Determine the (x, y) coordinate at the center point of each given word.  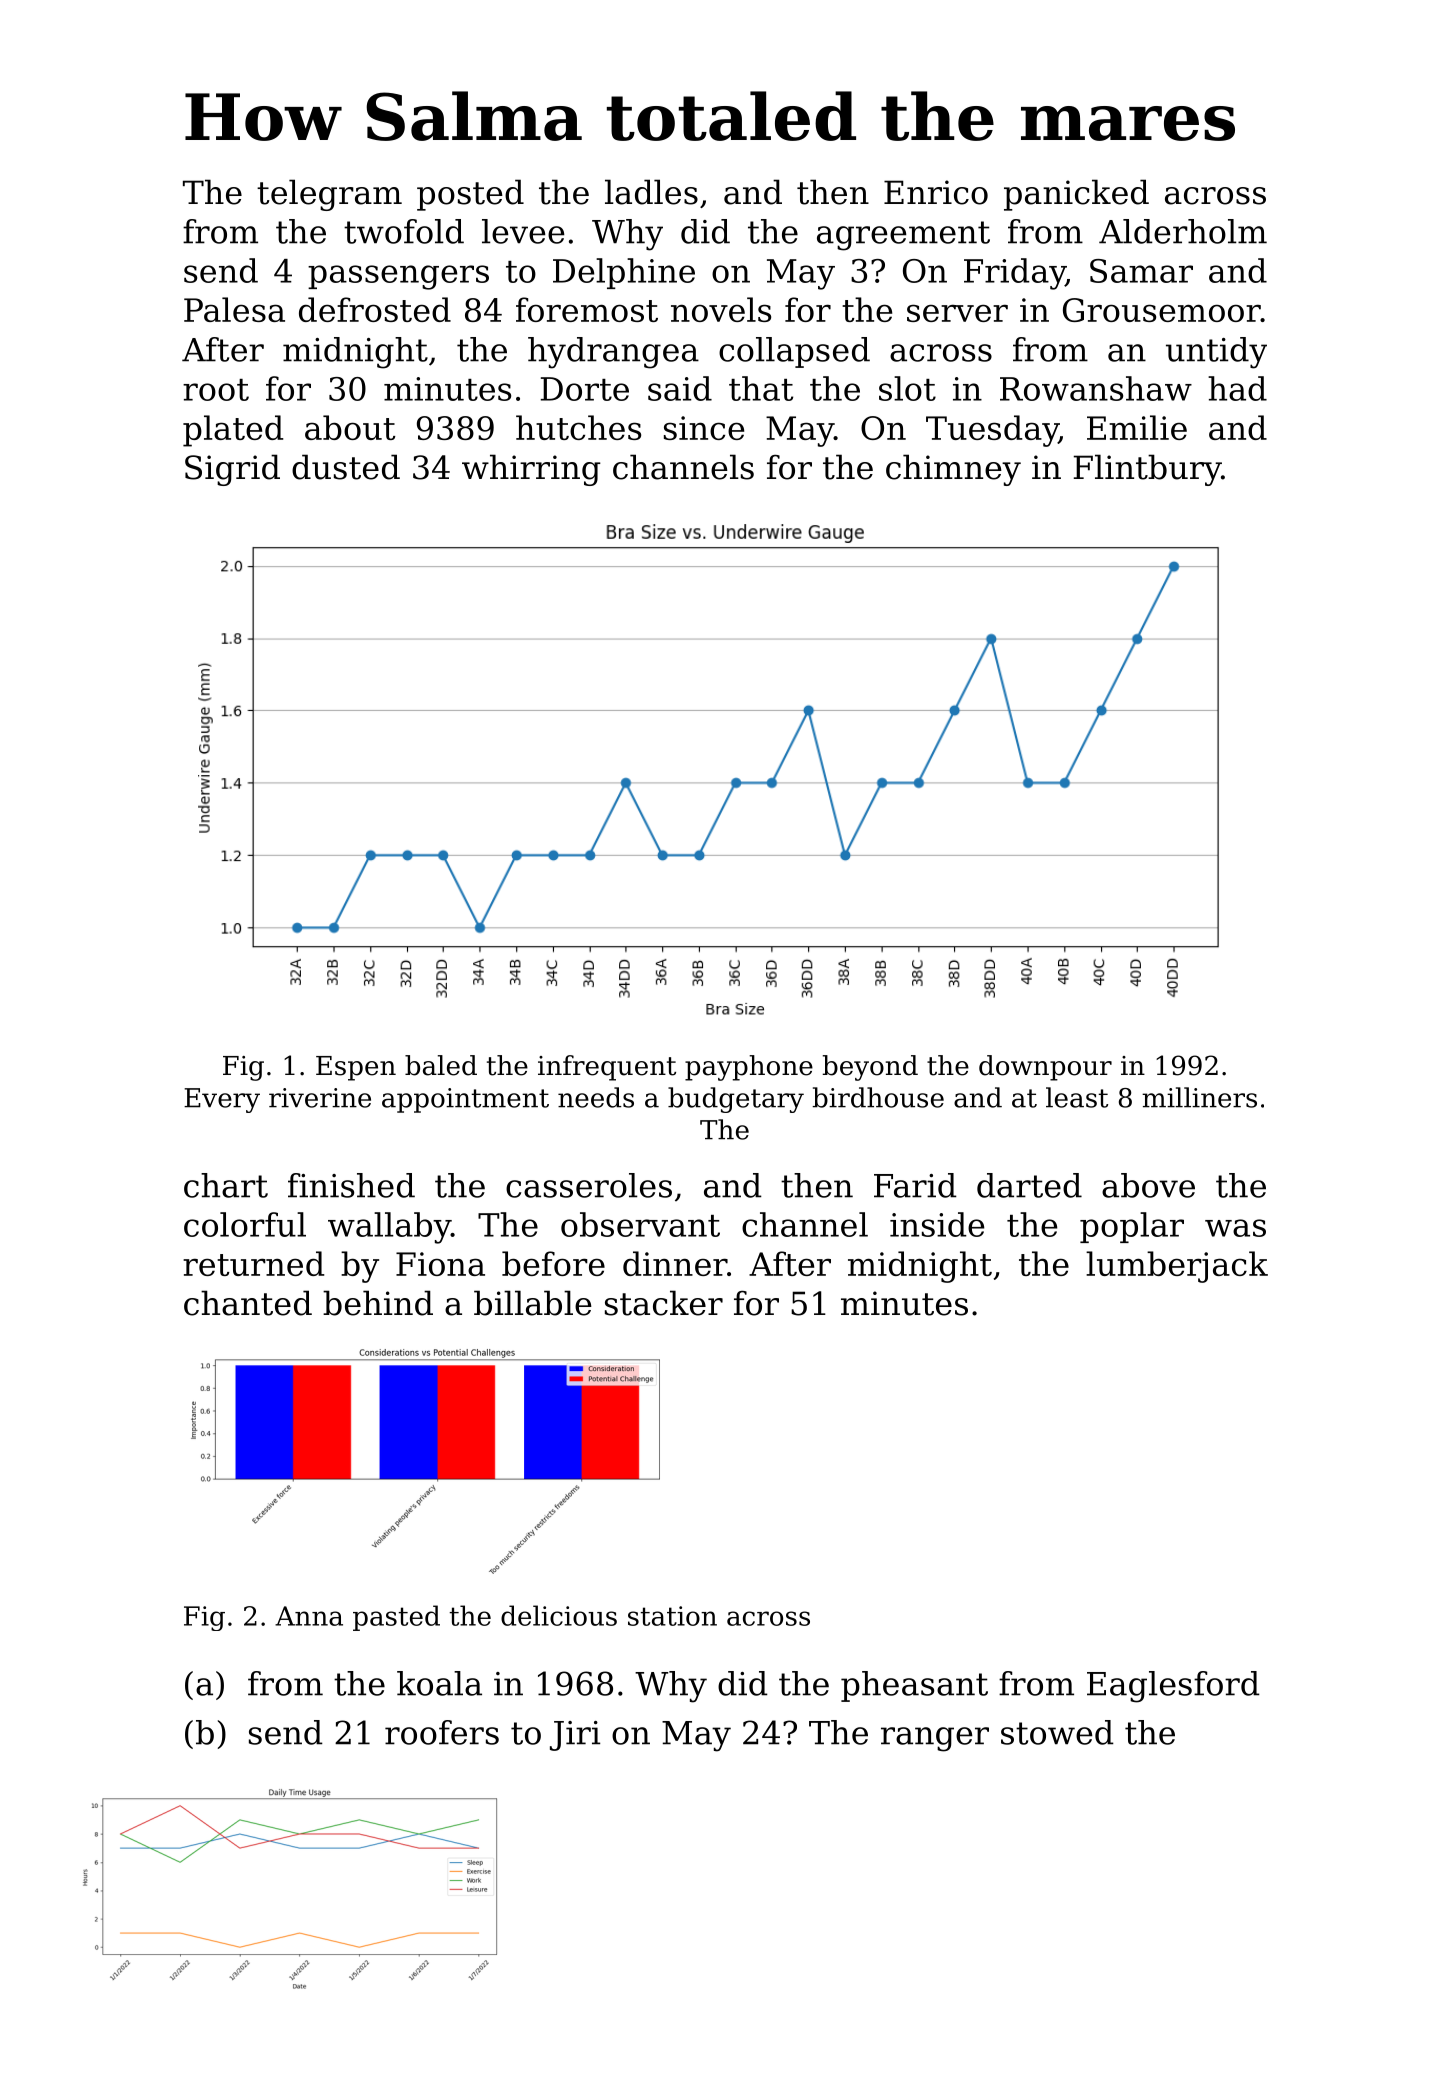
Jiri (575, 1736)
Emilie (1137, 427)
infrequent (607, 1068)
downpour (1045, 1068)
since (704, 428)
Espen (356, 1068)
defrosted (375, 309)
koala (439, 1683)
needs (596, 1097)
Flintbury (1147, 470)
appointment (465, 1100)
